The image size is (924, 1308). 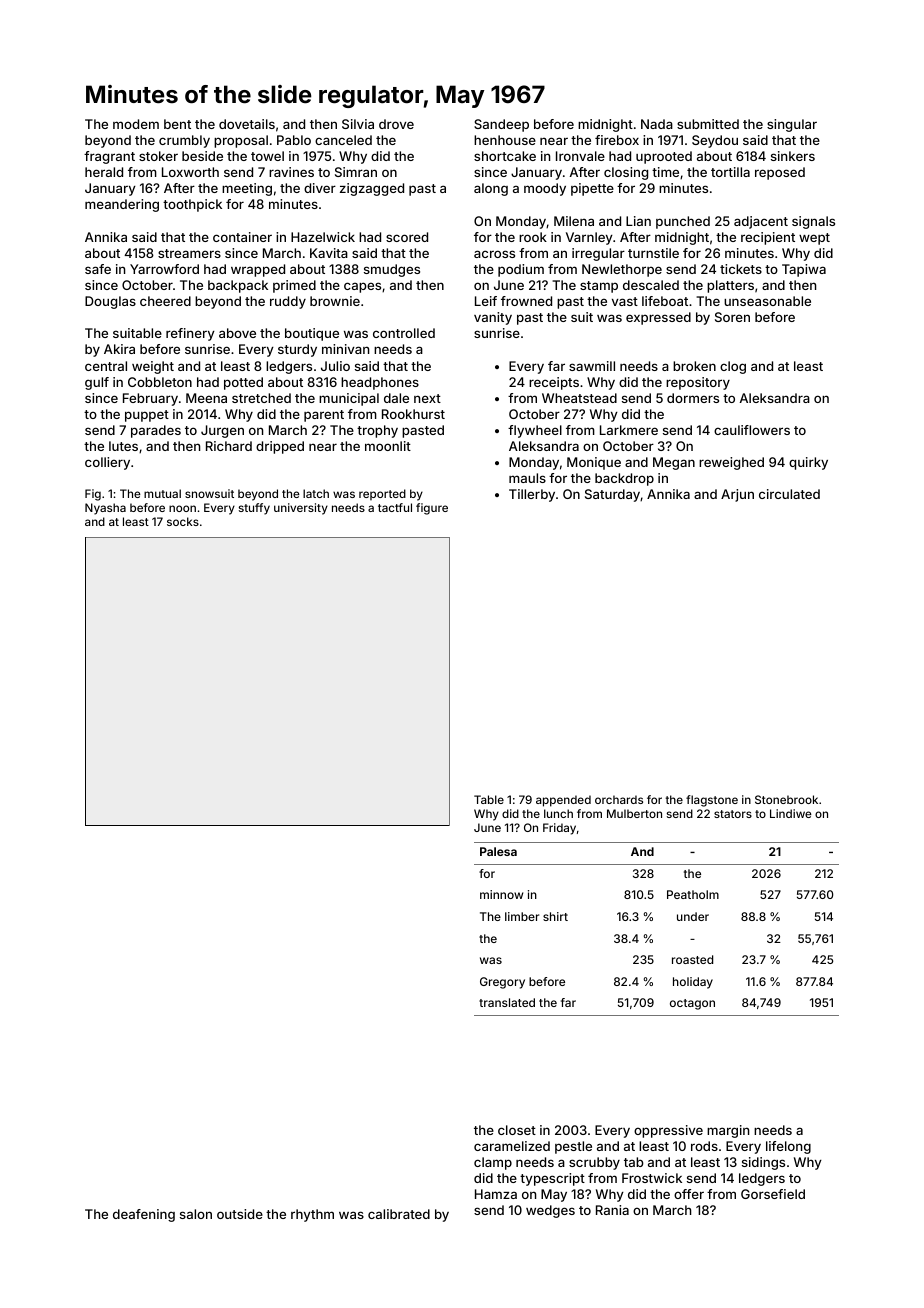 I want to click on roasted, so click(x=692, y=959).
